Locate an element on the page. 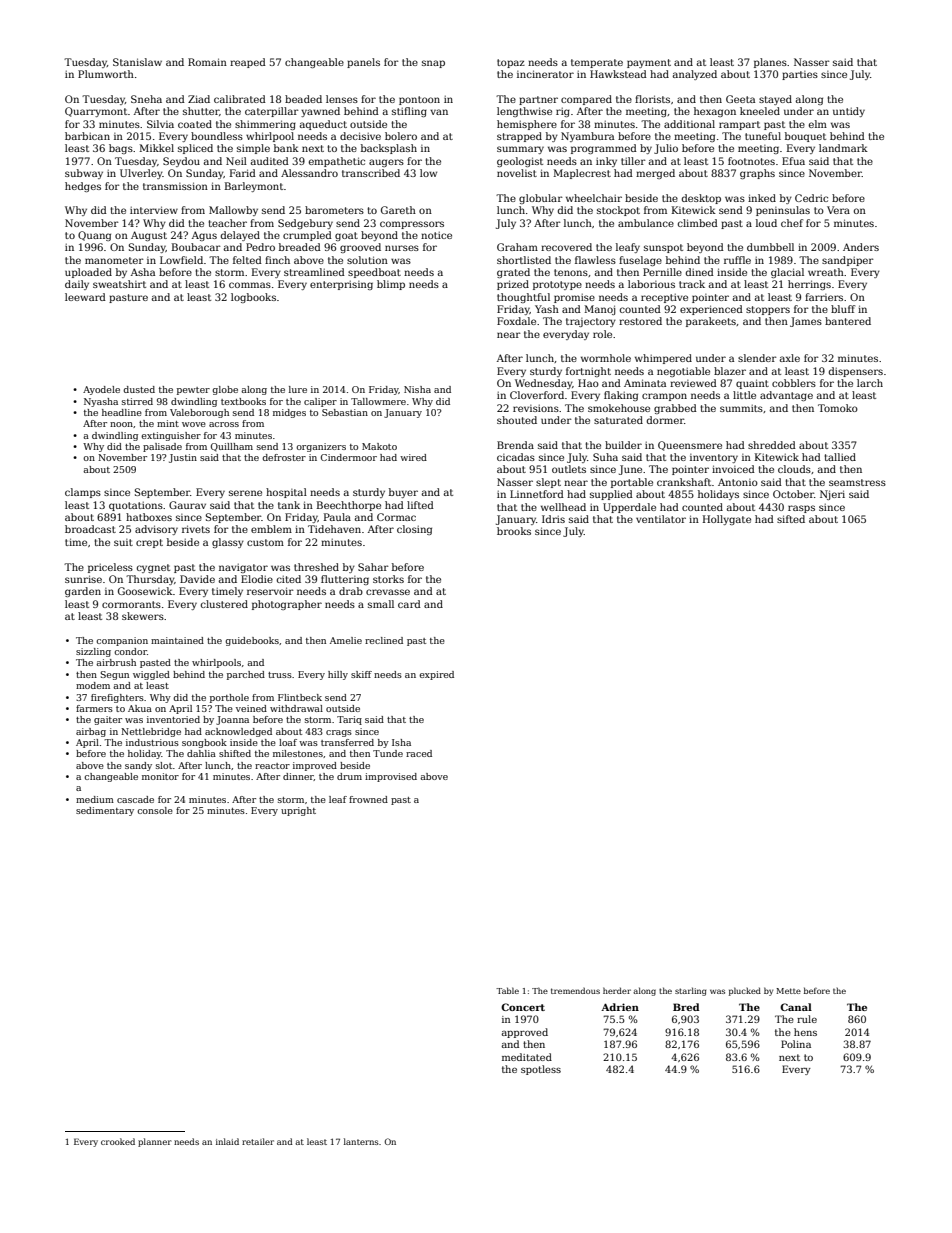 This document has width=952, height=1233. upright is located at coordinates (298, 811).
